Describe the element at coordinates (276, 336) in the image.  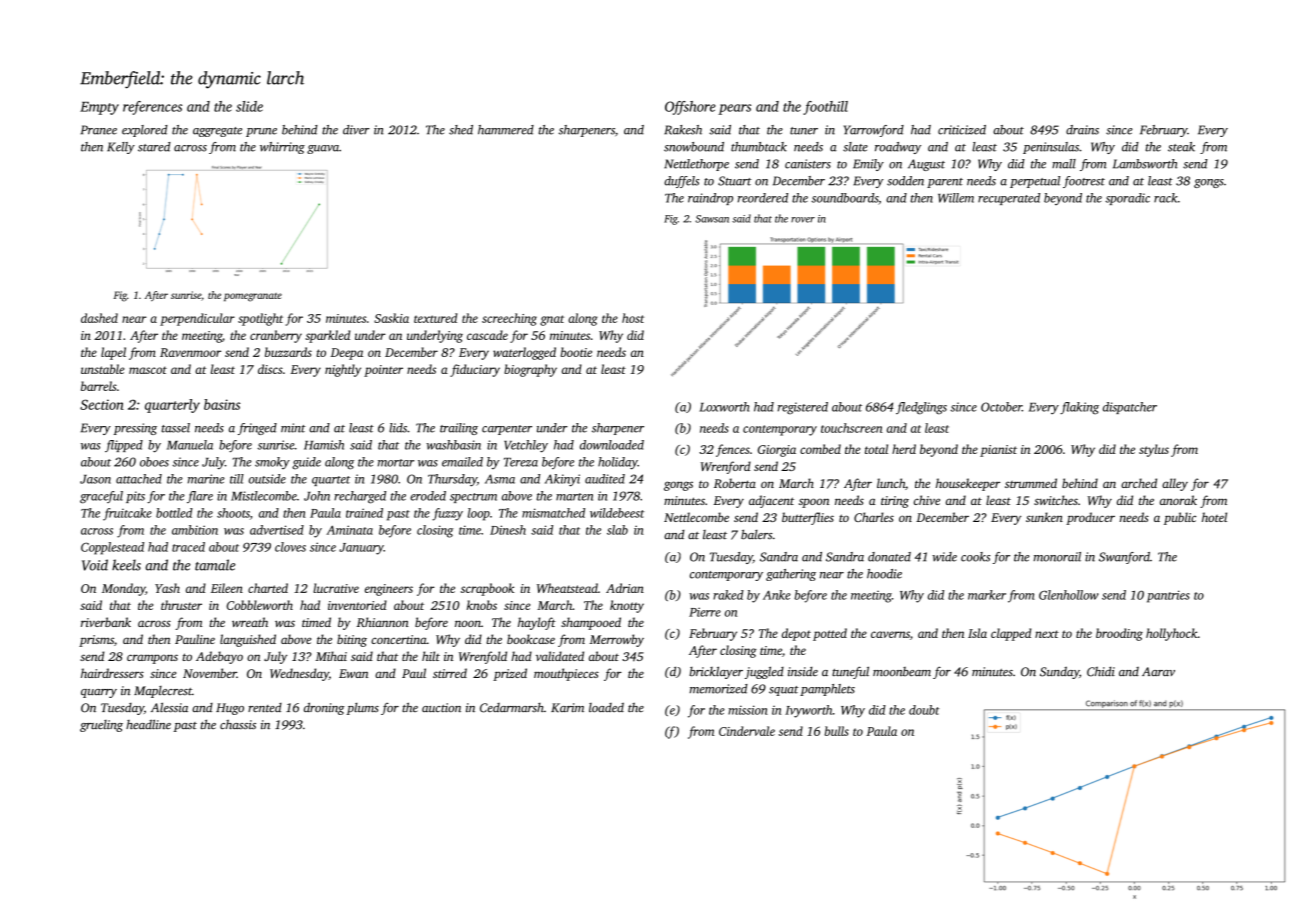
I see `cranberry` at that location.
